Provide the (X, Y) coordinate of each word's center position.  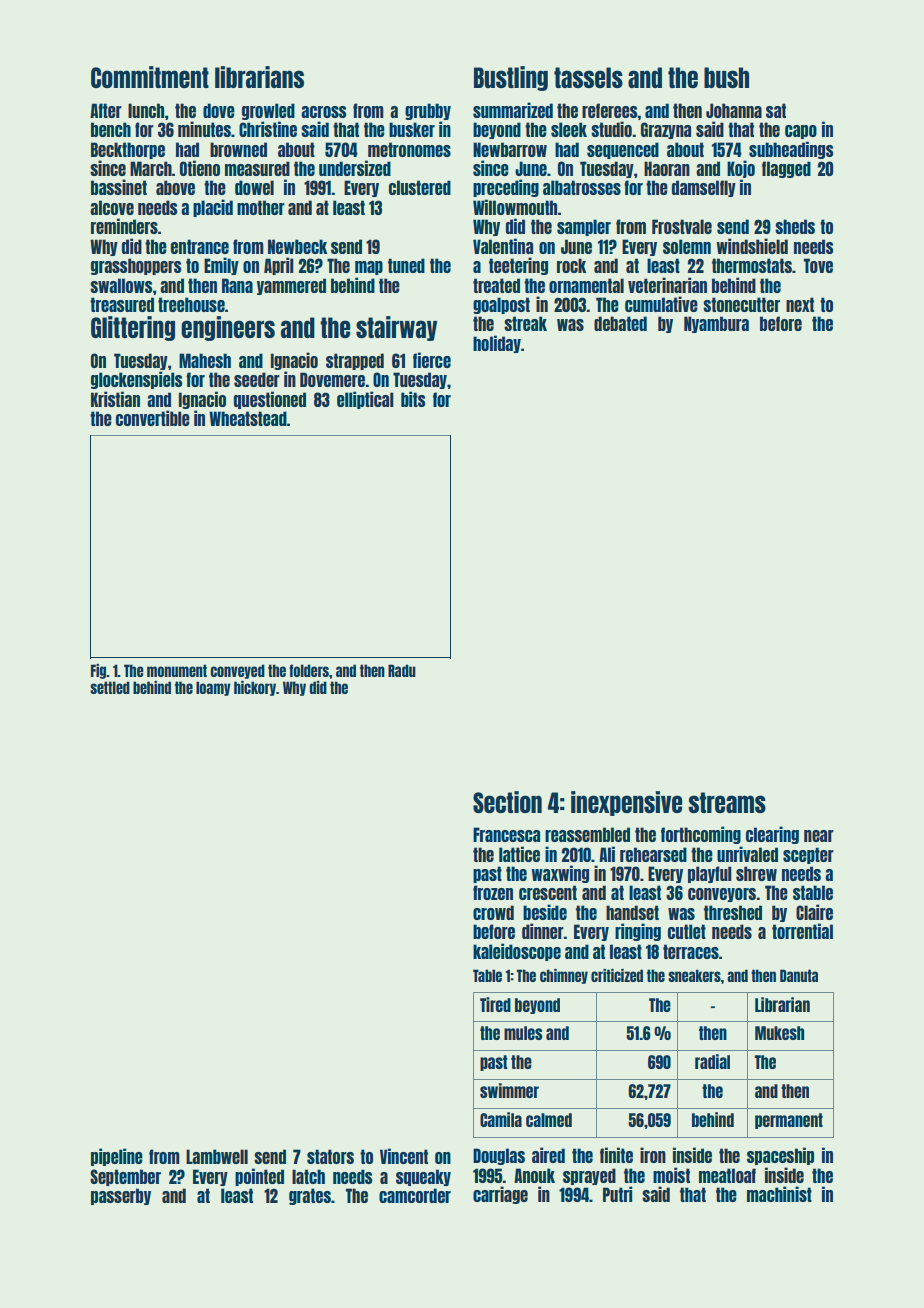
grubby (428, 111)
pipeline (117, 1157)
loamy (213, 688)
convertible (153, 418)
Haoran (667, 168)
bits (413, 399)
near (819, 836)
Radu (402, 670)
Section (507, 802)
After (106, 110)
